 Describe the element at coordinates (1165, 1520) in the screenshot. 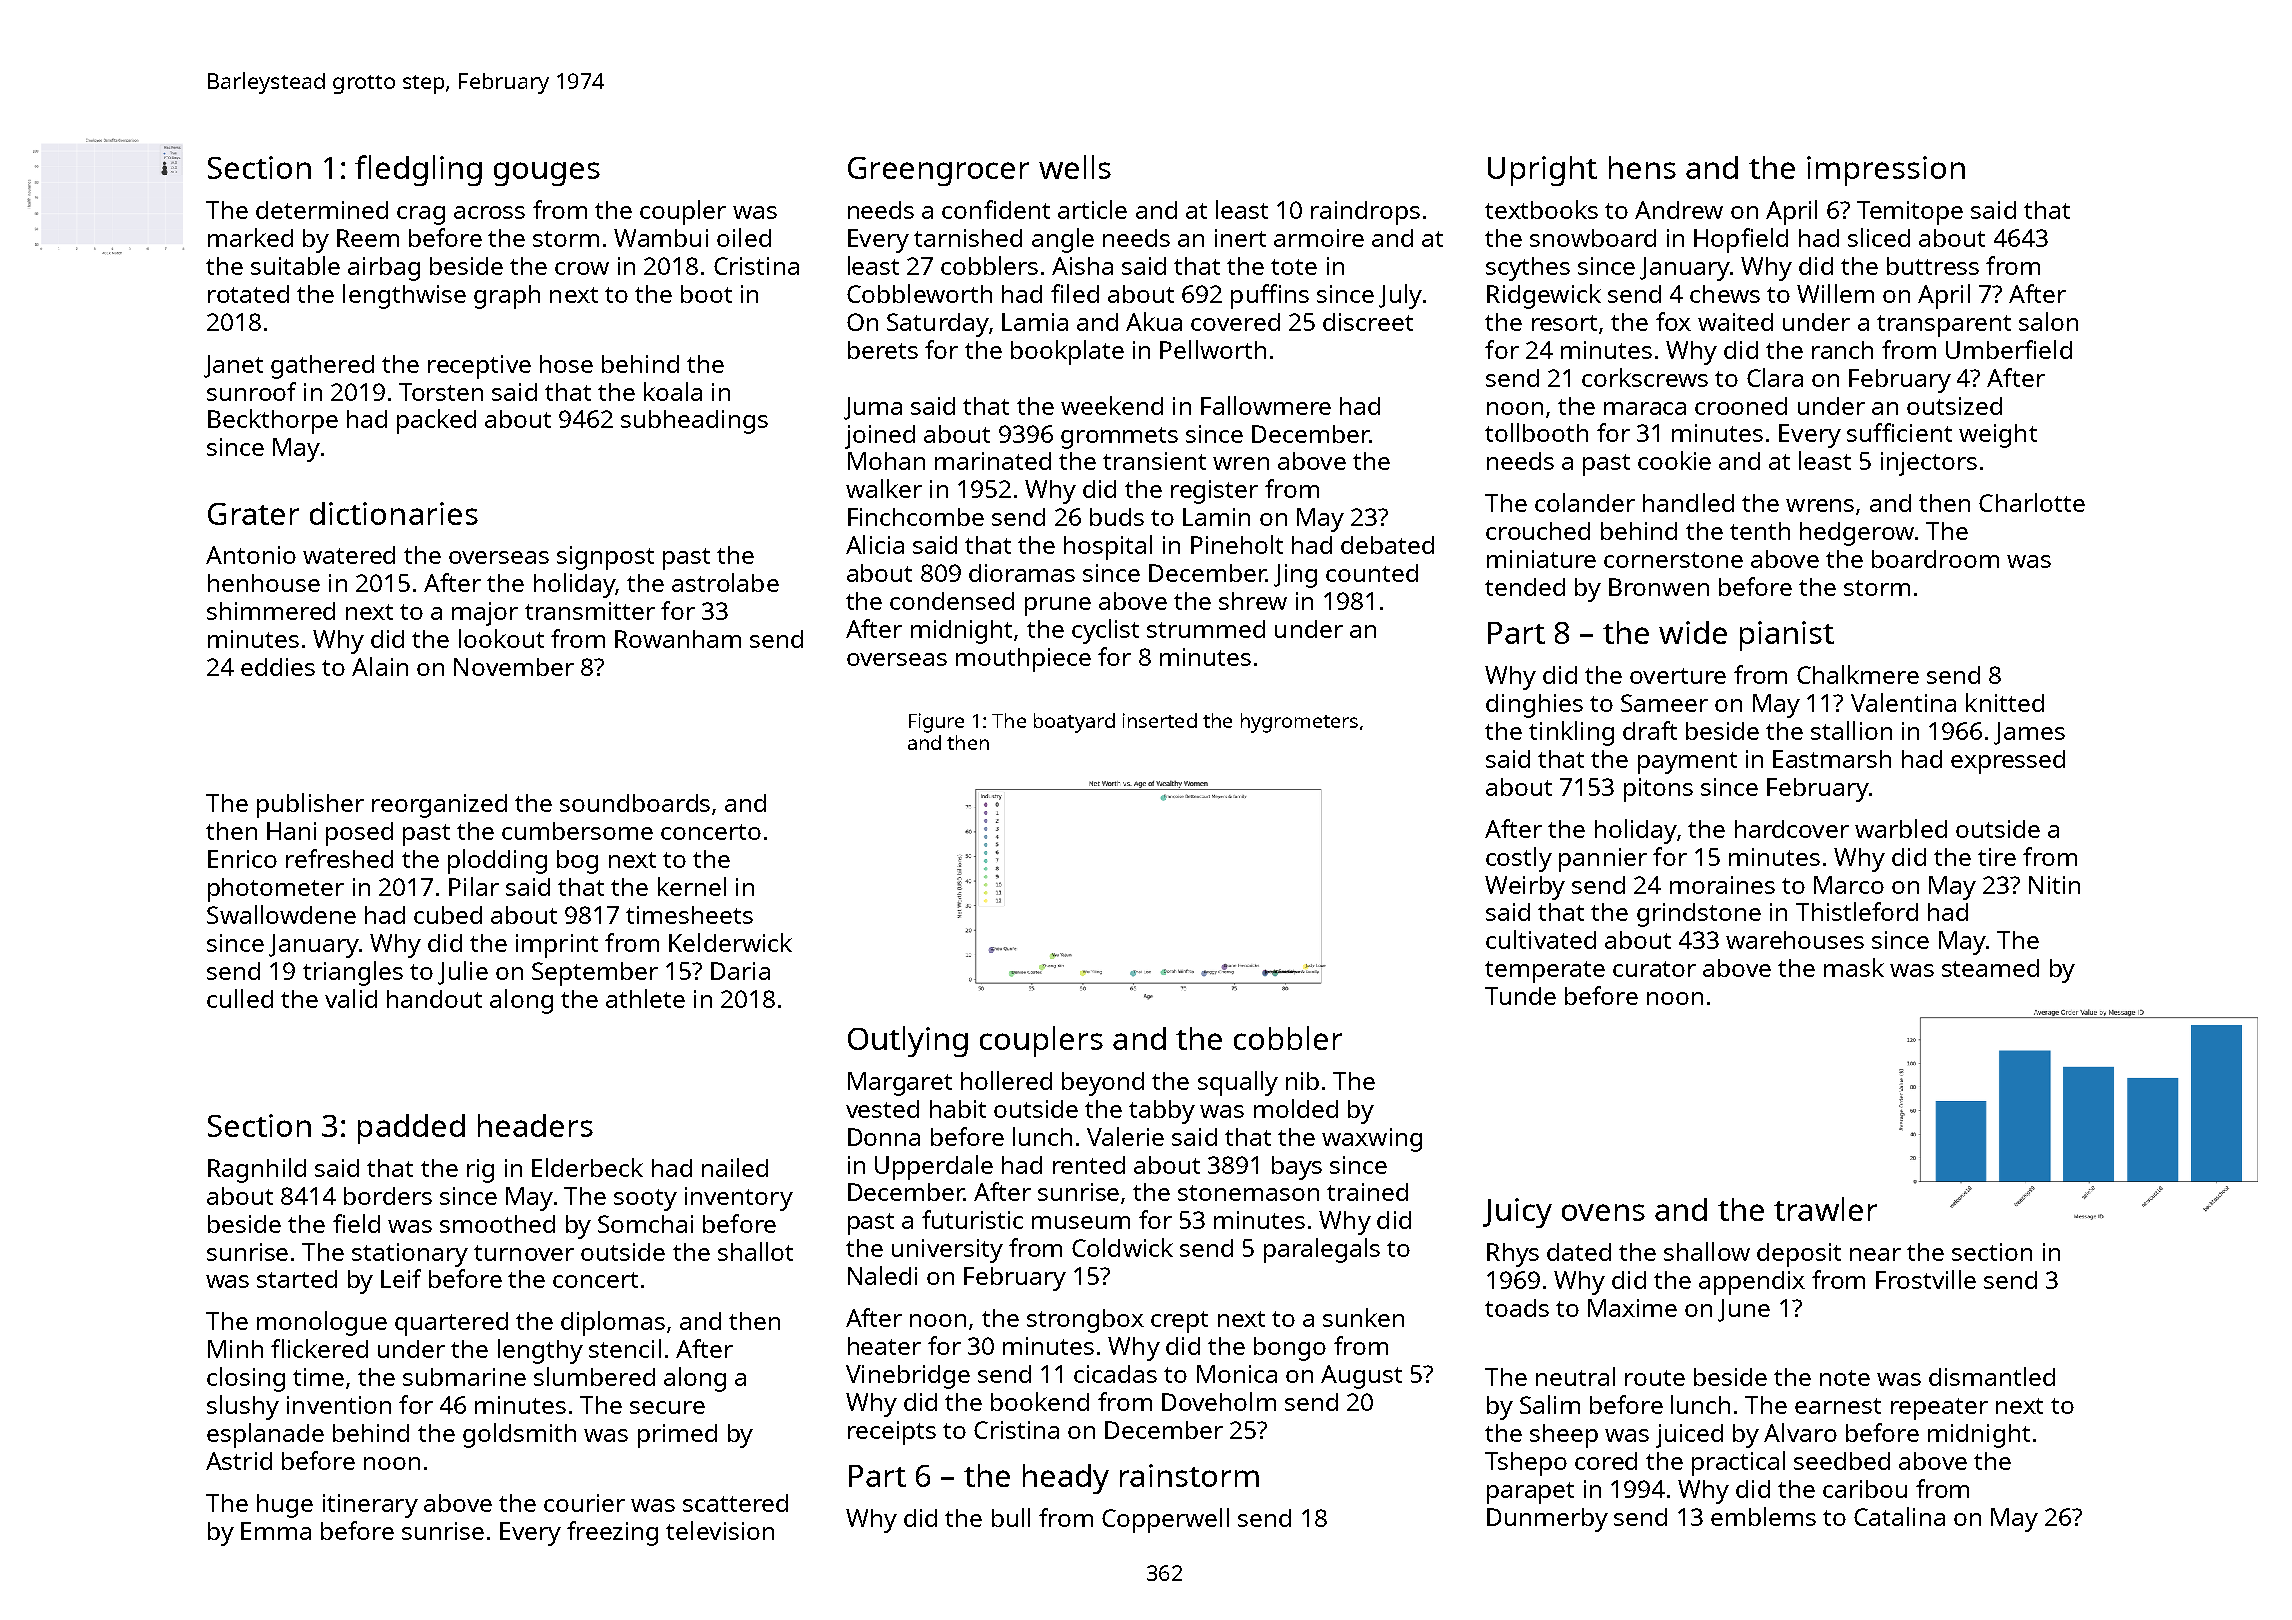

I see `Copperwell` at that location.
